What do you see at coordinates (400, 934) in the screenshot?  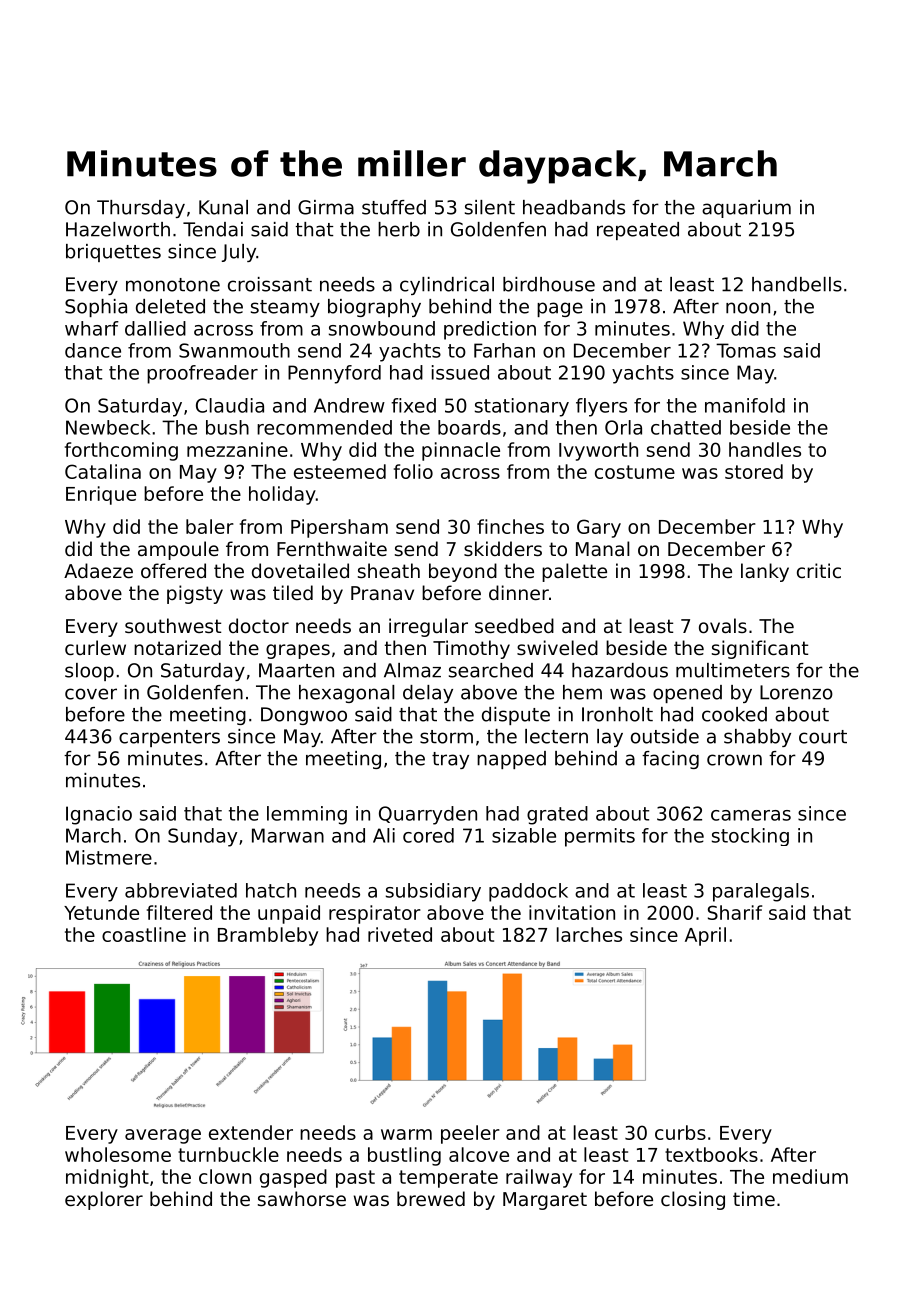 I see `riveted` at bounding box center [400, 934].
